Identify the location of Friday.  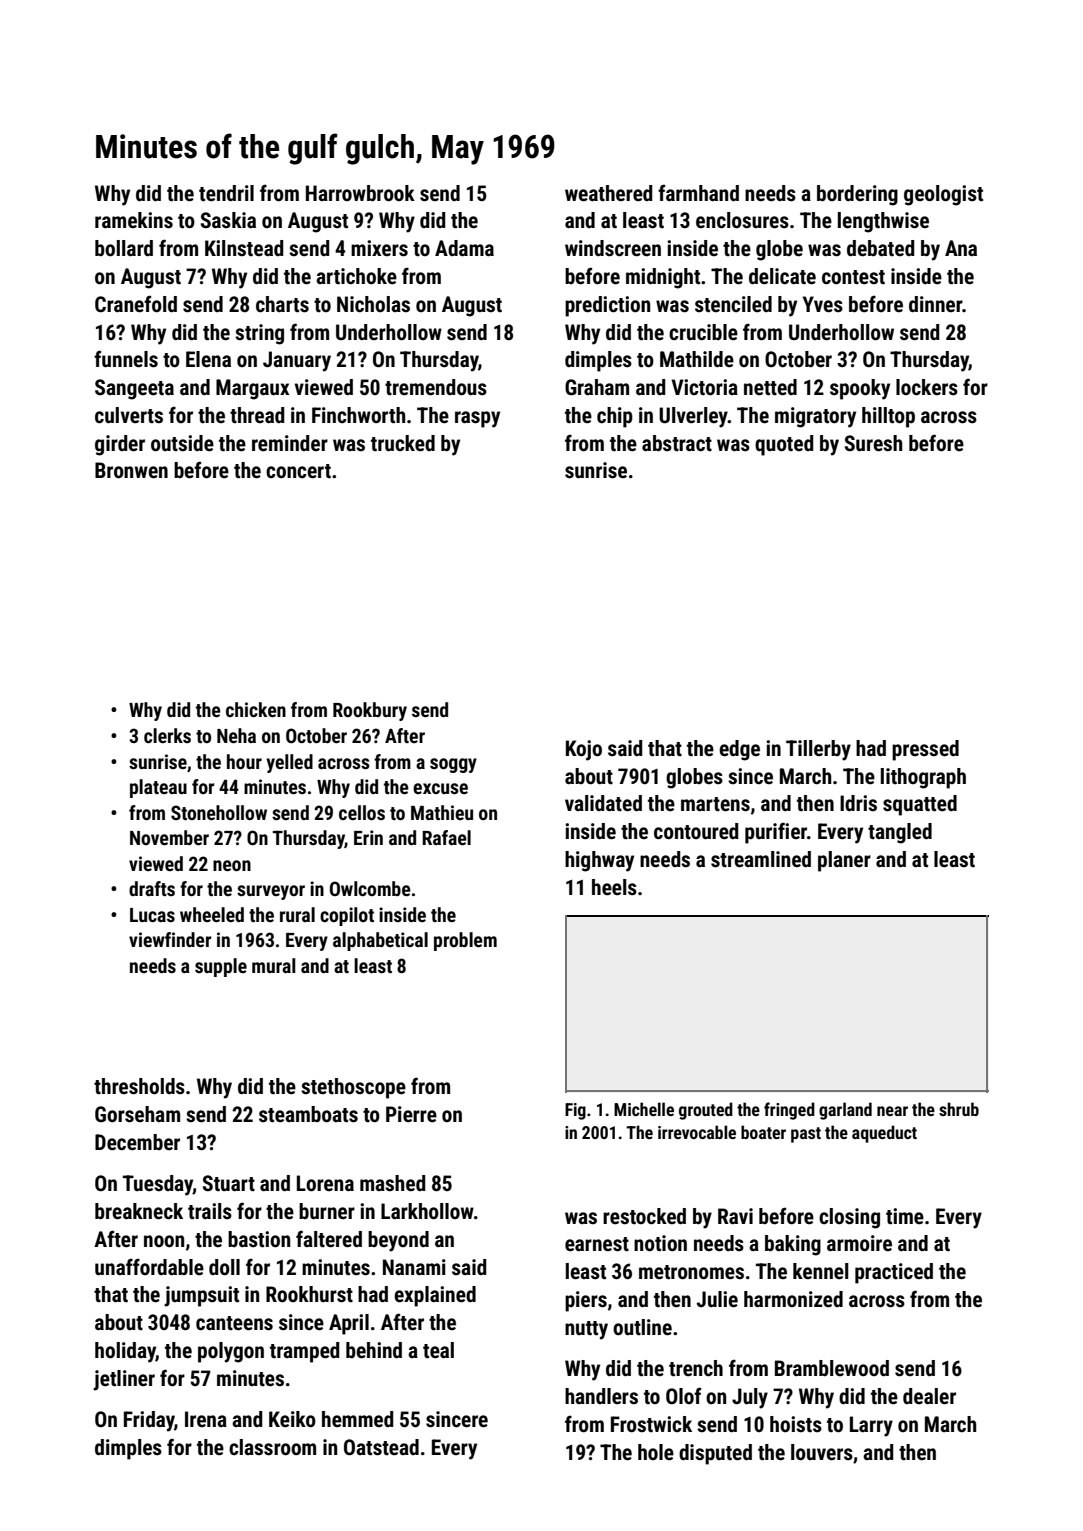
(149, 1421).
